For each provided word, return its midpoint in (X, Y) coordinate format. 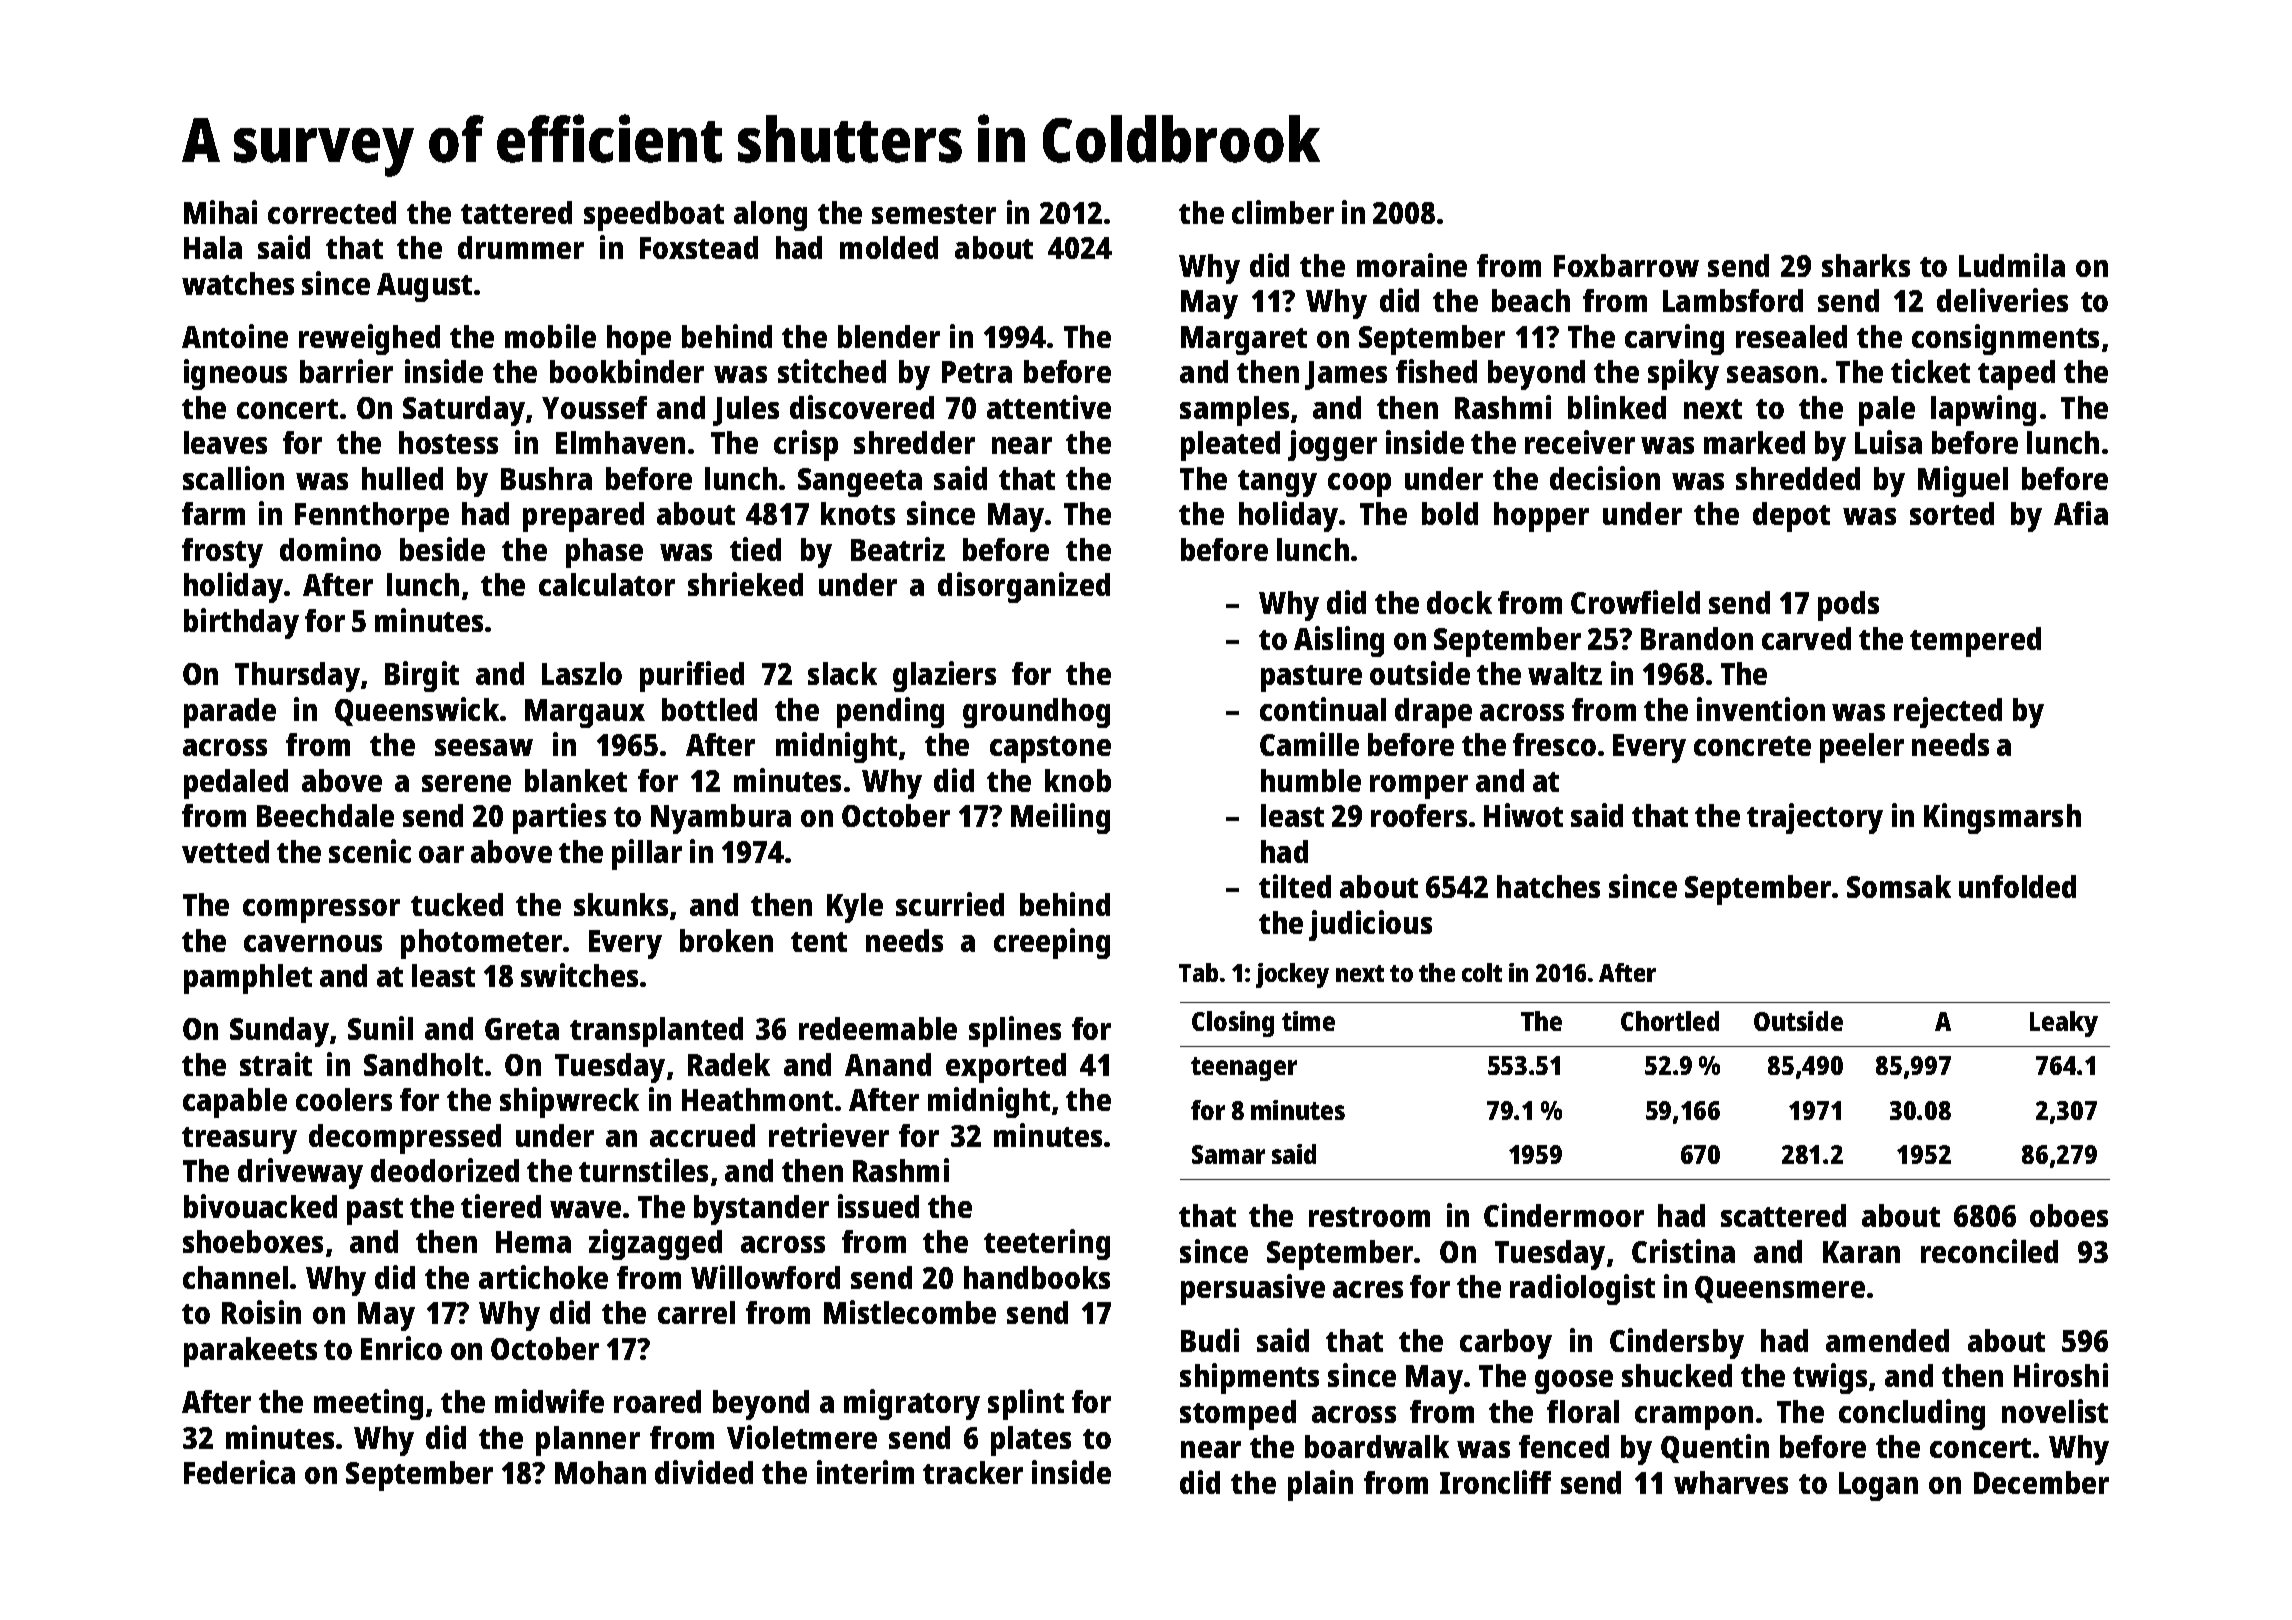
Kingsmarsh (2002, 818)
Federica (239, 1472)
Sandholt (423, 1064)
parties (559, 818)
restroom (1369, 1217)
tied (755, 549)
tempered (1975, 642)
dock (1459, 602)
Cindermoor (1564, 1215)
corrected (332, 212)
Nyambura (721, 819)
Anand (888, 1064)
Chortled (1670, 1021)
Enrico (401, 1348)
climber (1283, 212)
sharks (1866, 265)
